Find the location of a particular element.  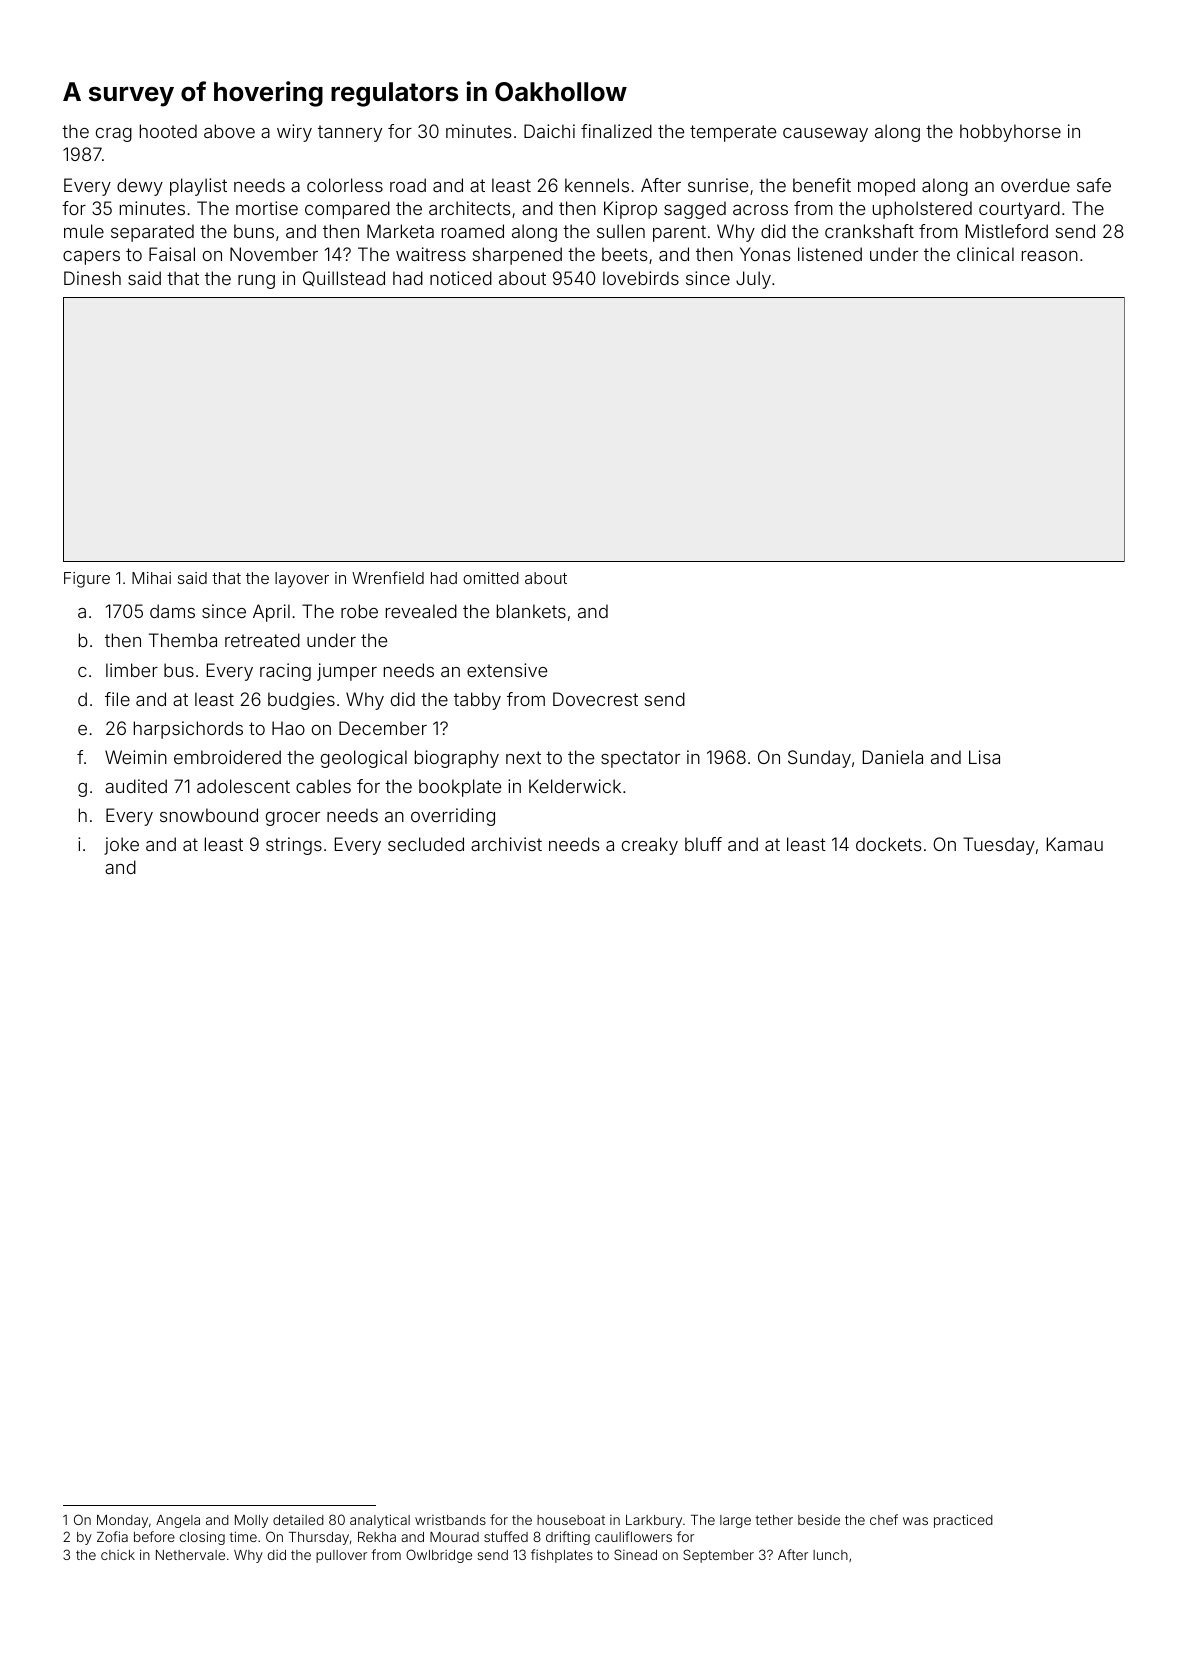

noticed is located at coordinates (461, 278).
